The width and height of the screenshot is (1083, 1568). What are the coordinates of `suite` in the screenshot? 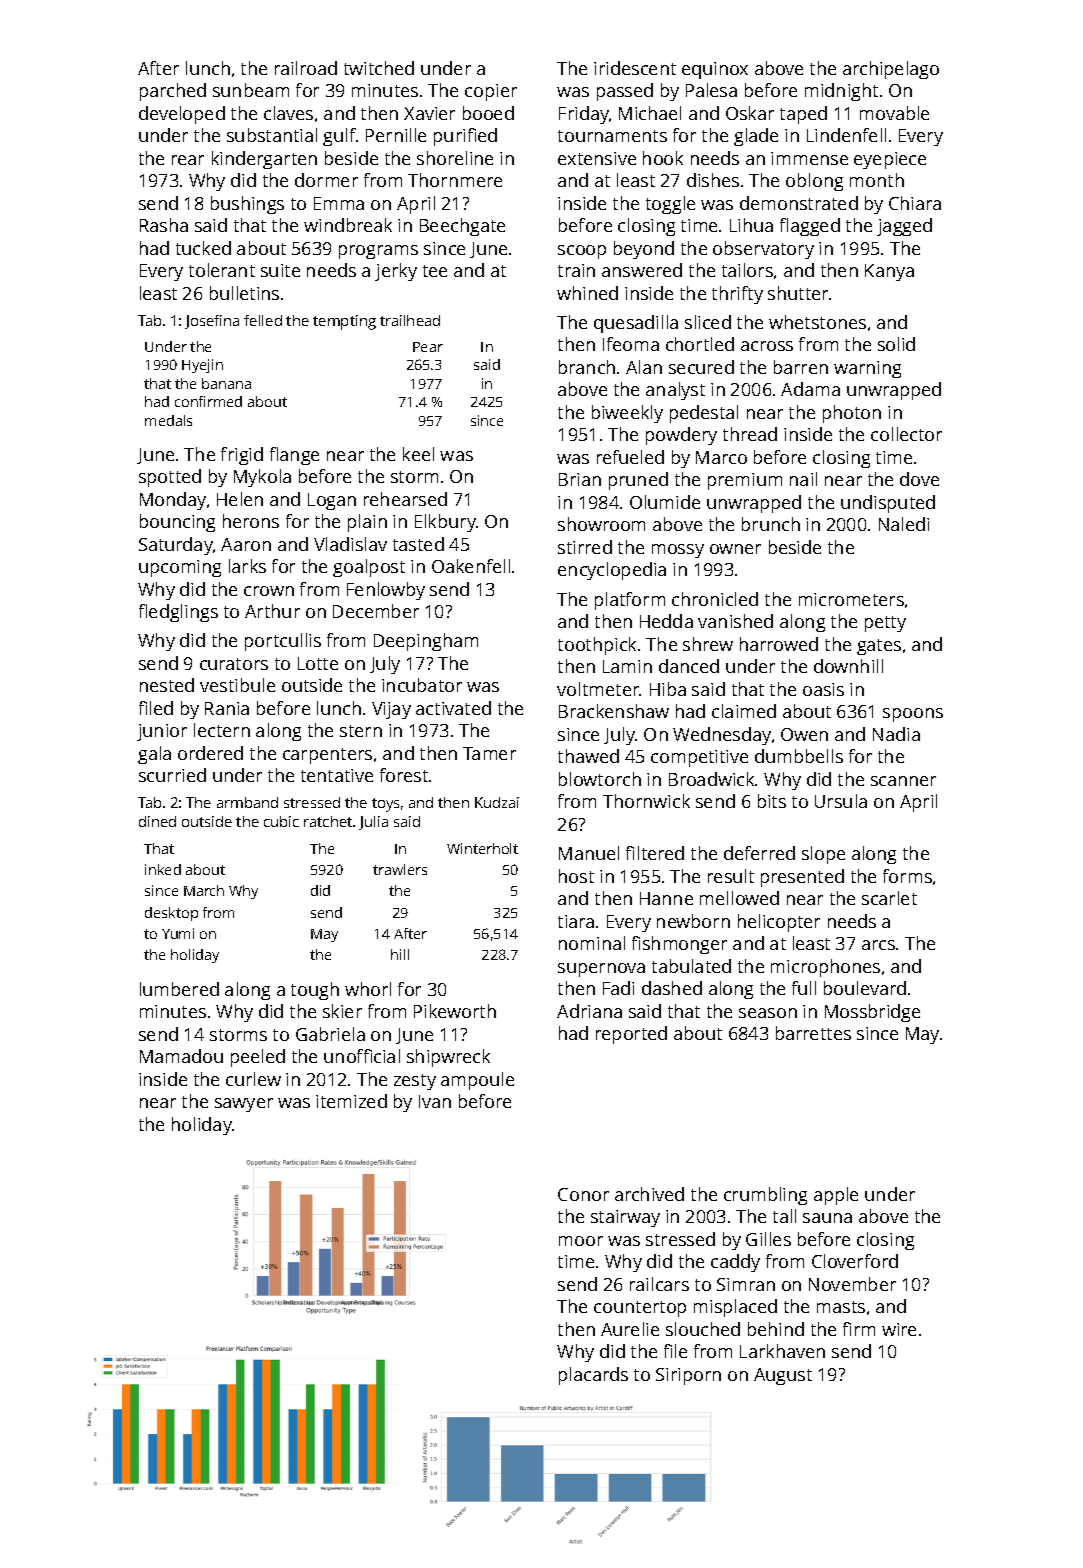 It's located at (280, 270).
